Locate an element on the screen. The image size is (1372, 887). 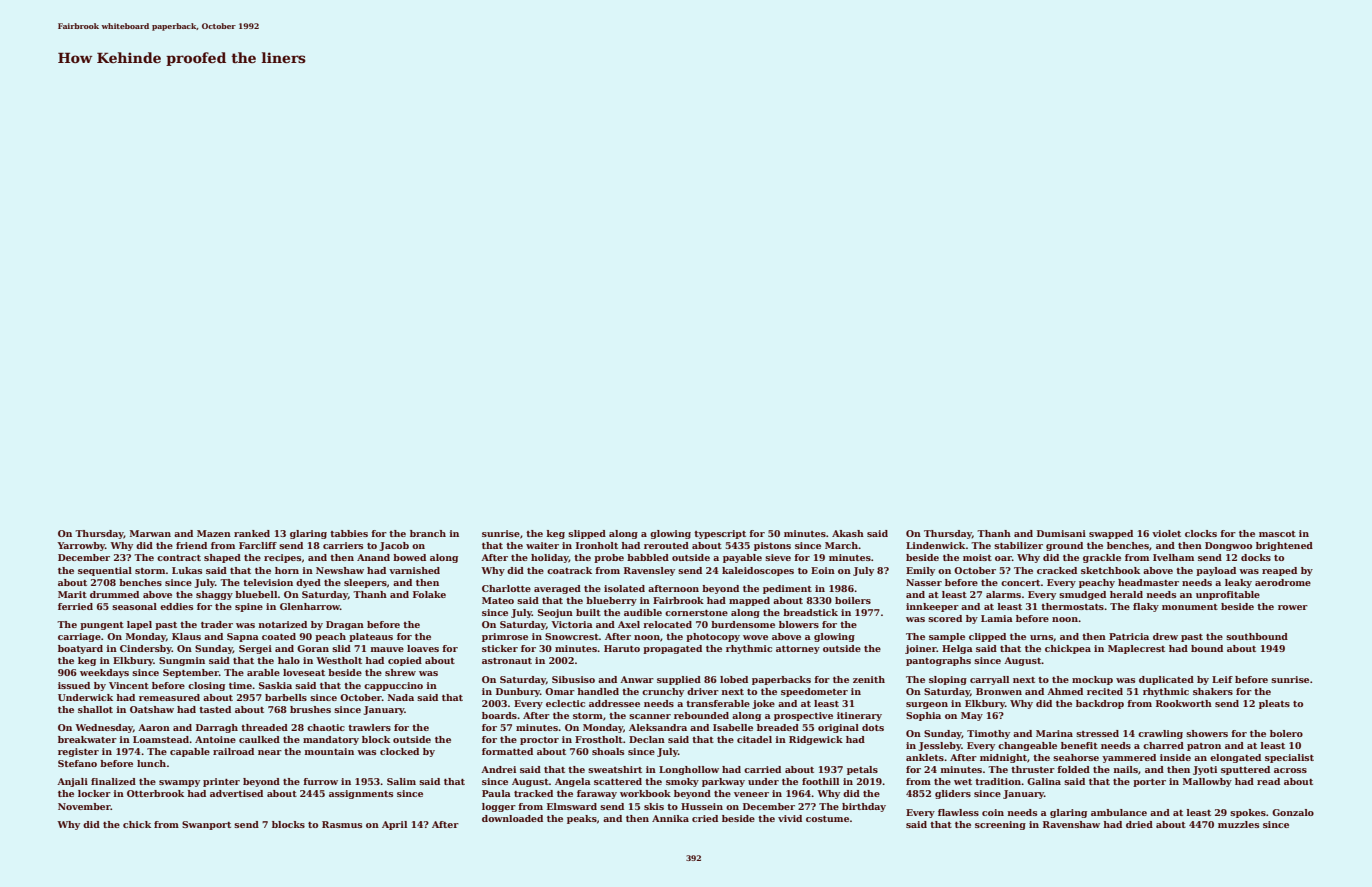
Dongwoo is located at coordinates (1228, 546).
